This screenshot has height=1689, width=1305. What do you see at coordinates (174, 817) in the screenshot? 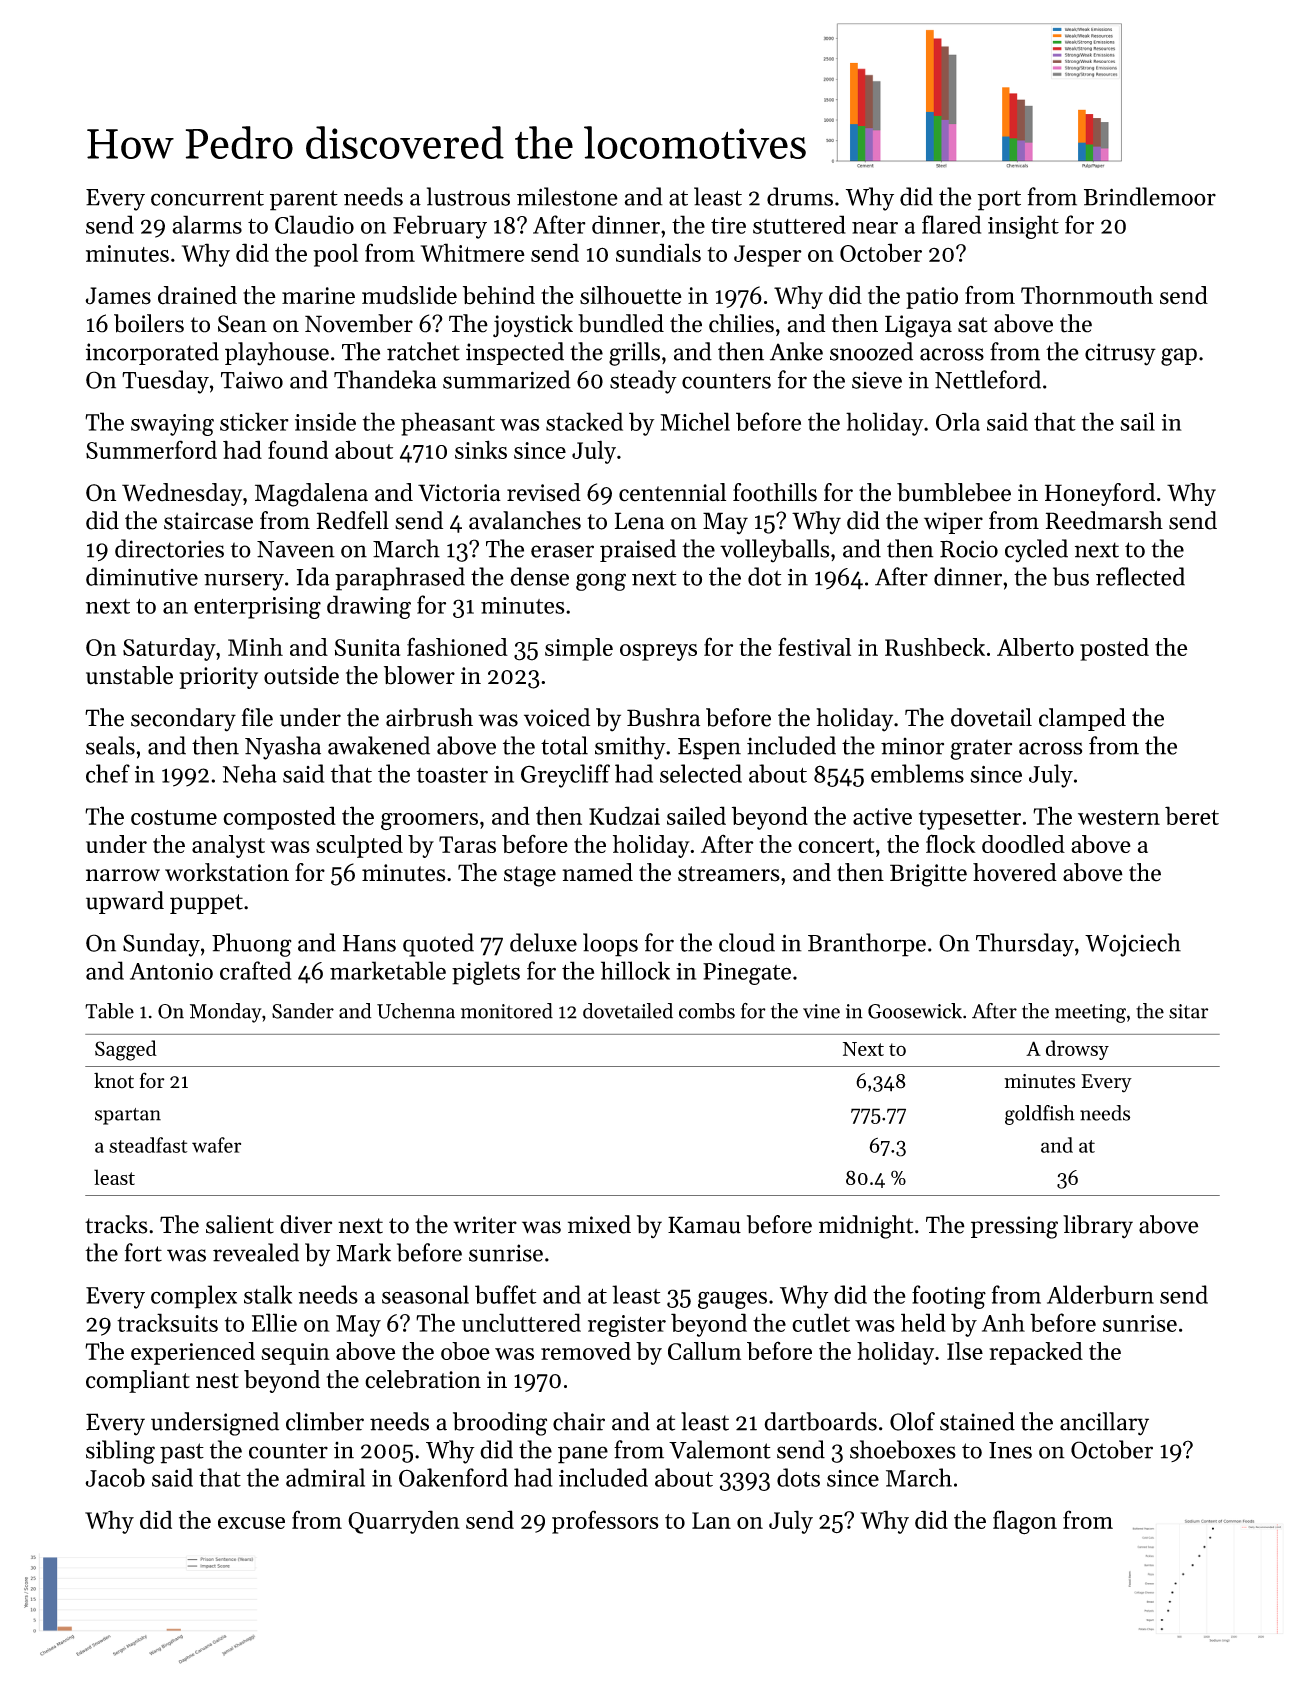
I see `costume` at bounding box center [174, 817].
